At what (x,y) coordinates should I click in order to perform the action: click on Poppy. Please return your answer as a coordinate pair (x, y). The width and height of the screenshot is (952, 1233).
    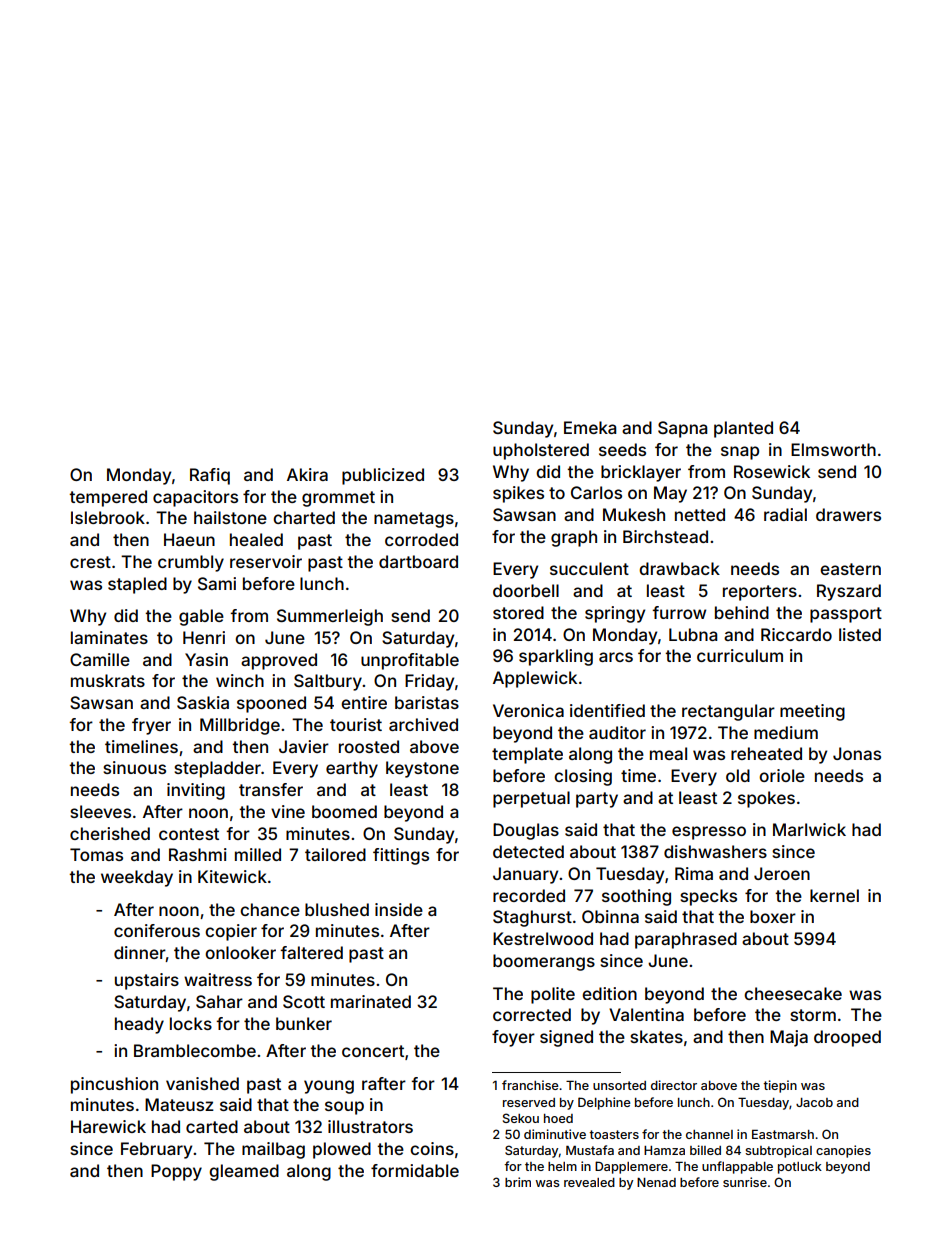
    Looking at the image, I should click on (176, 1172).
